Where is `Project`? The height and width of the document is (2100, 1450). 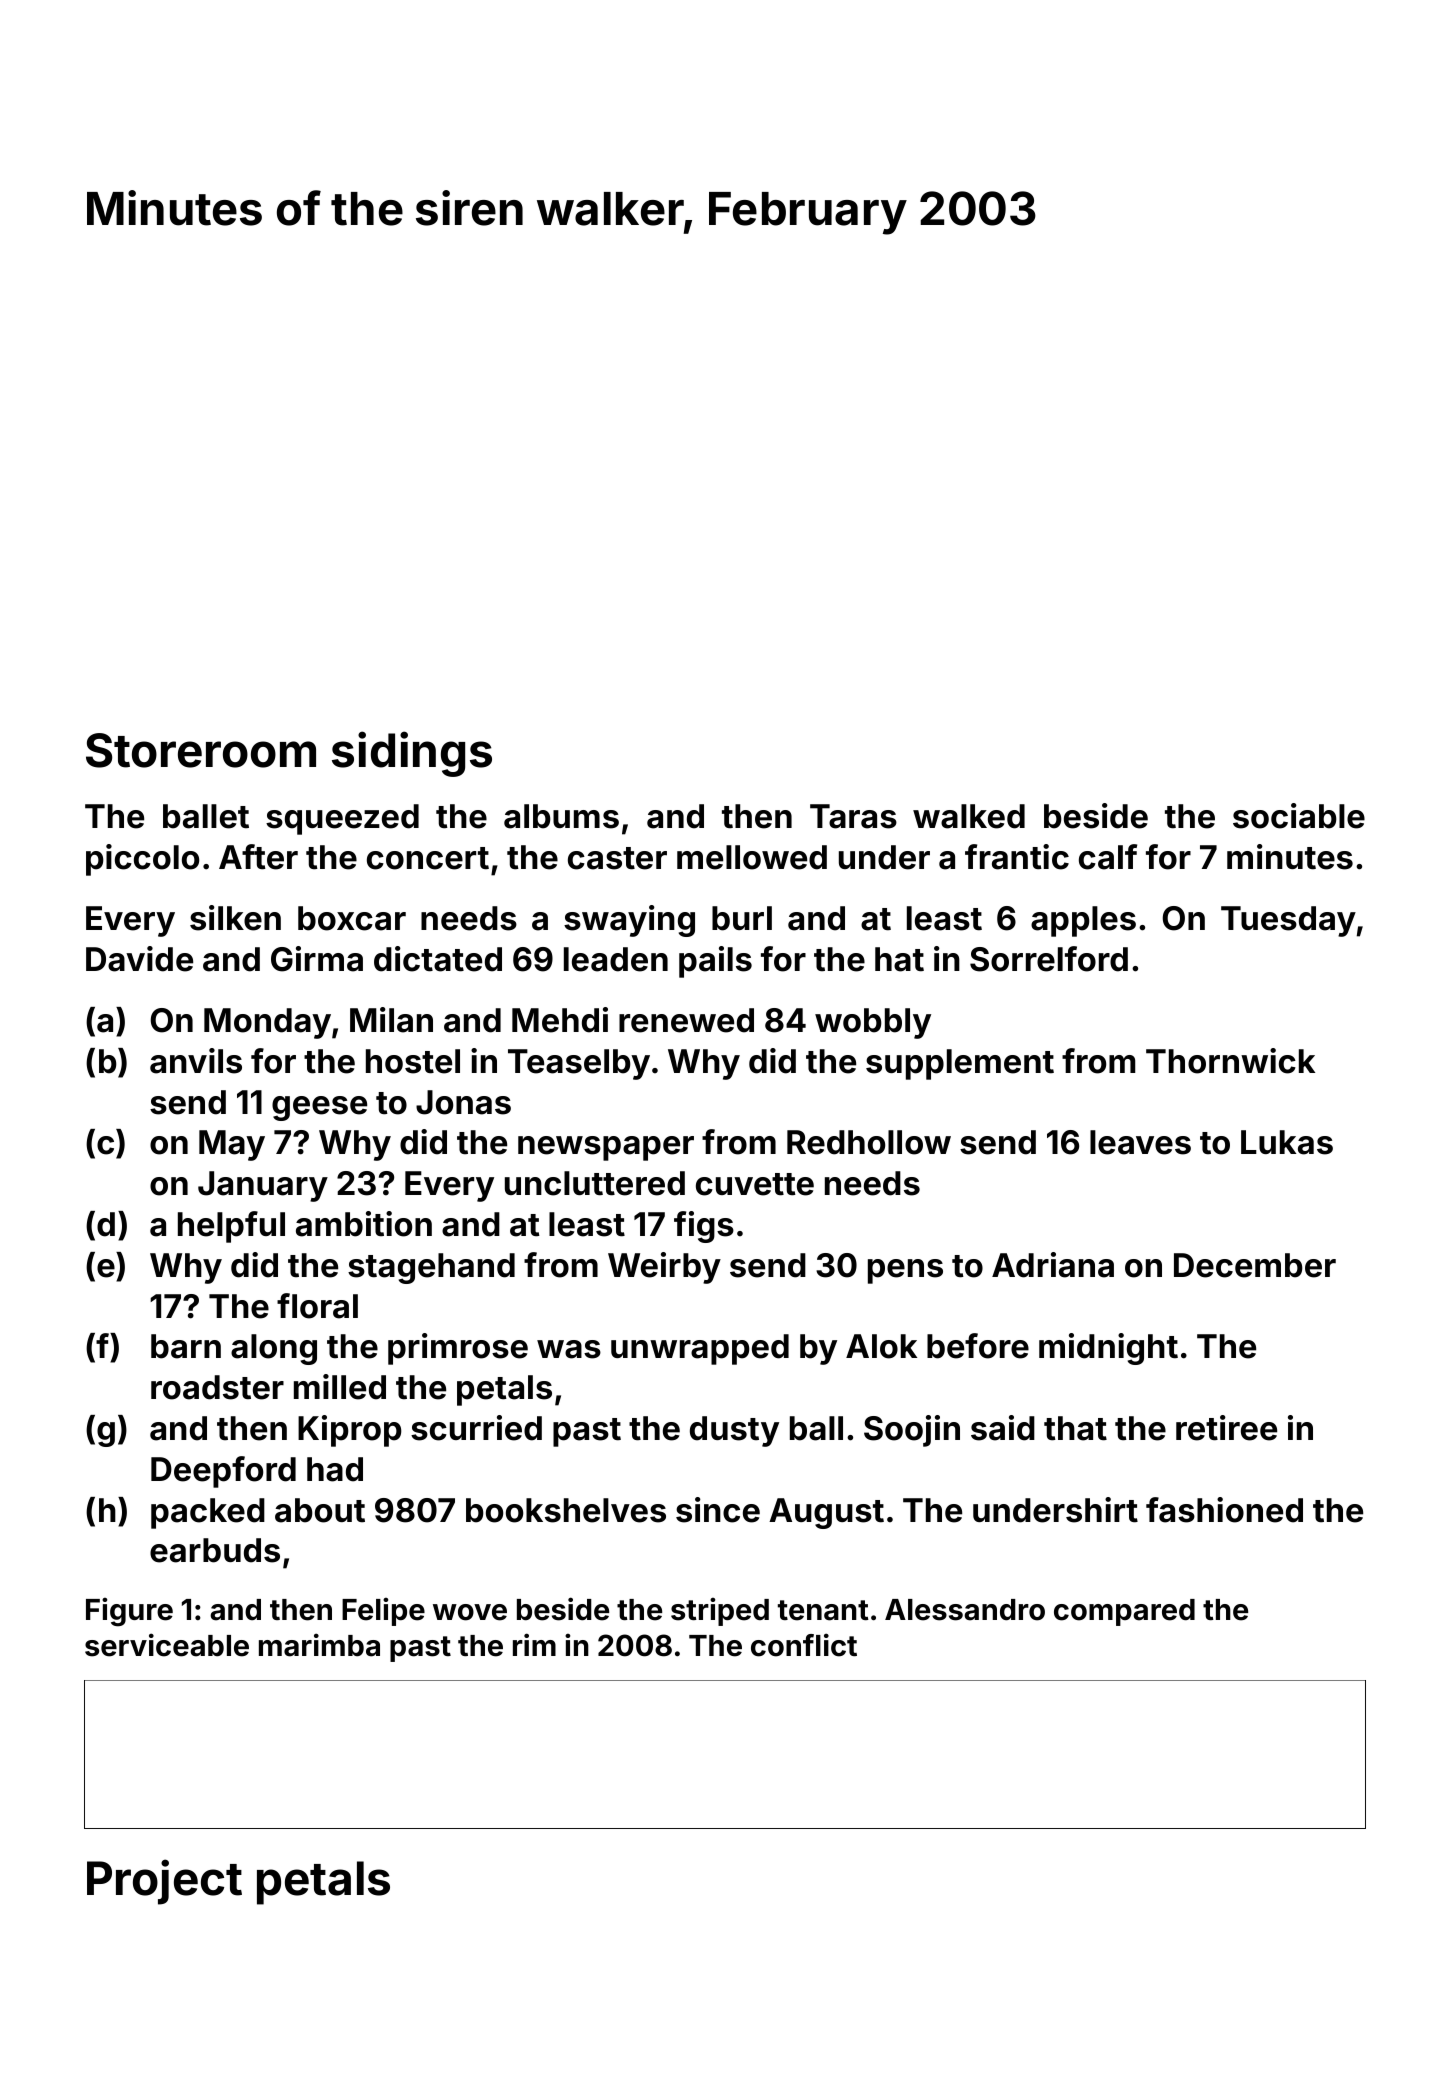
Project is located at coordinates (164, 1882).
